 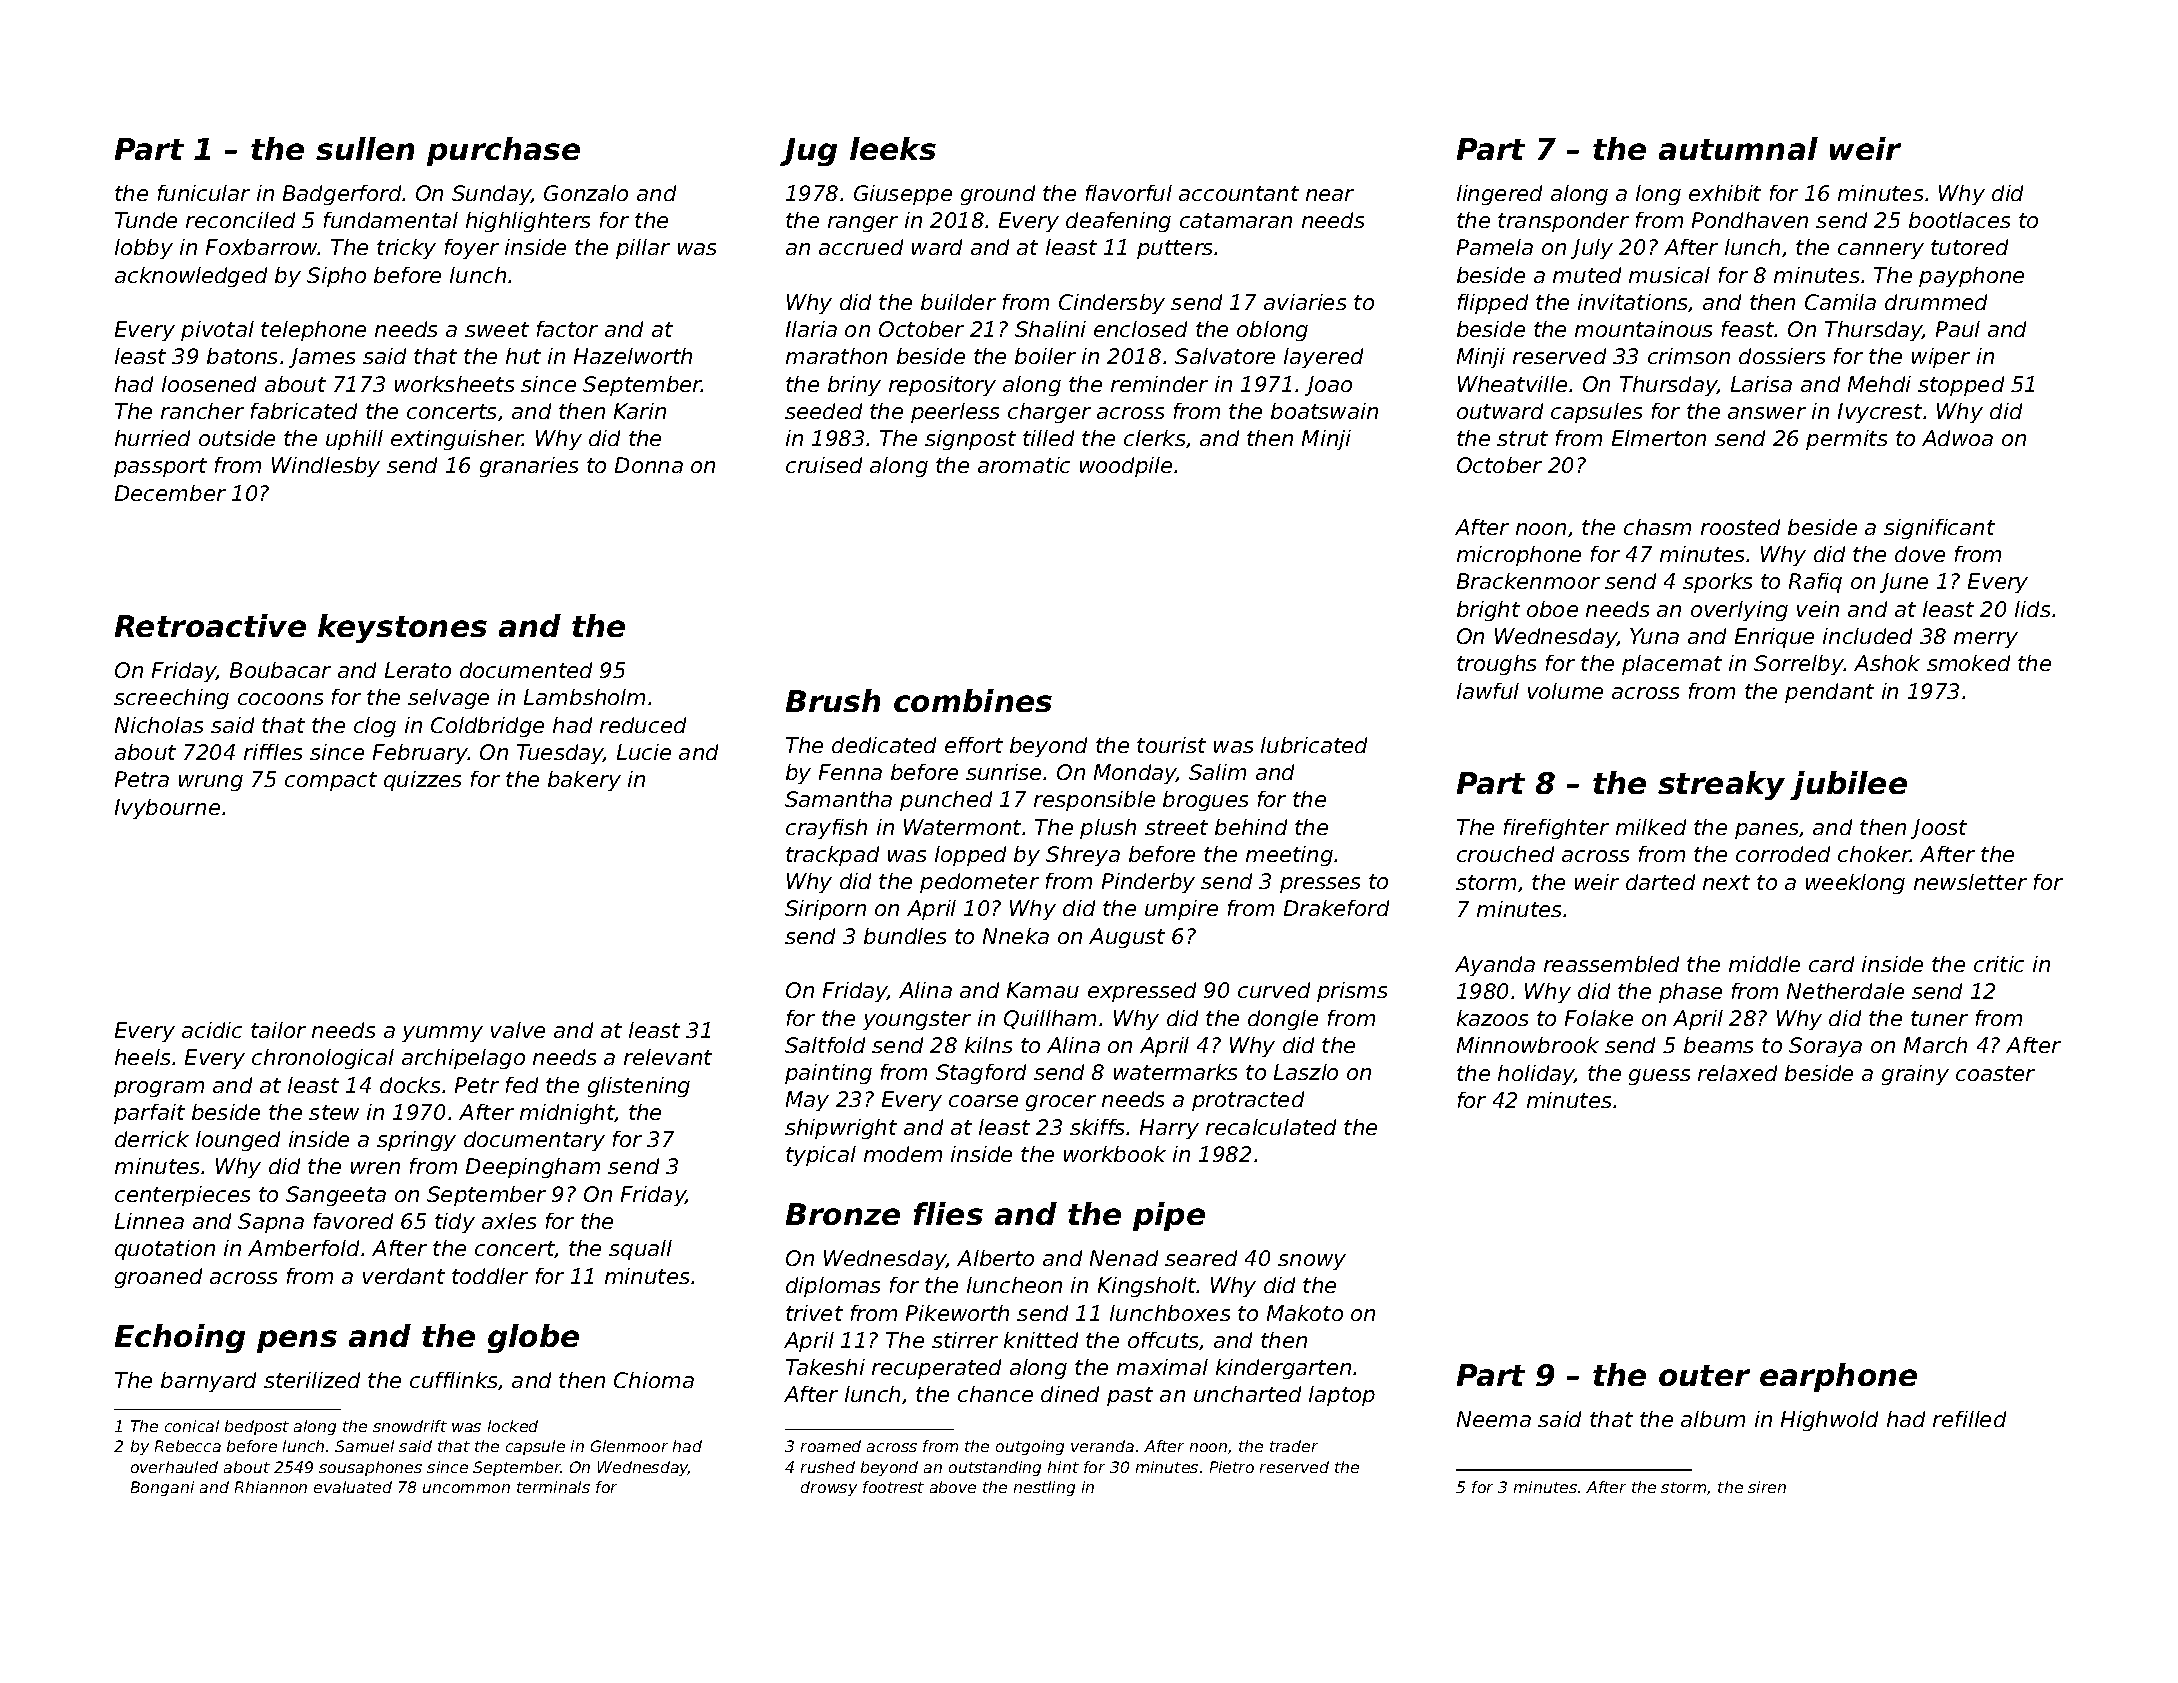 I want to click on smoked, so click(x=1968, y=663).
